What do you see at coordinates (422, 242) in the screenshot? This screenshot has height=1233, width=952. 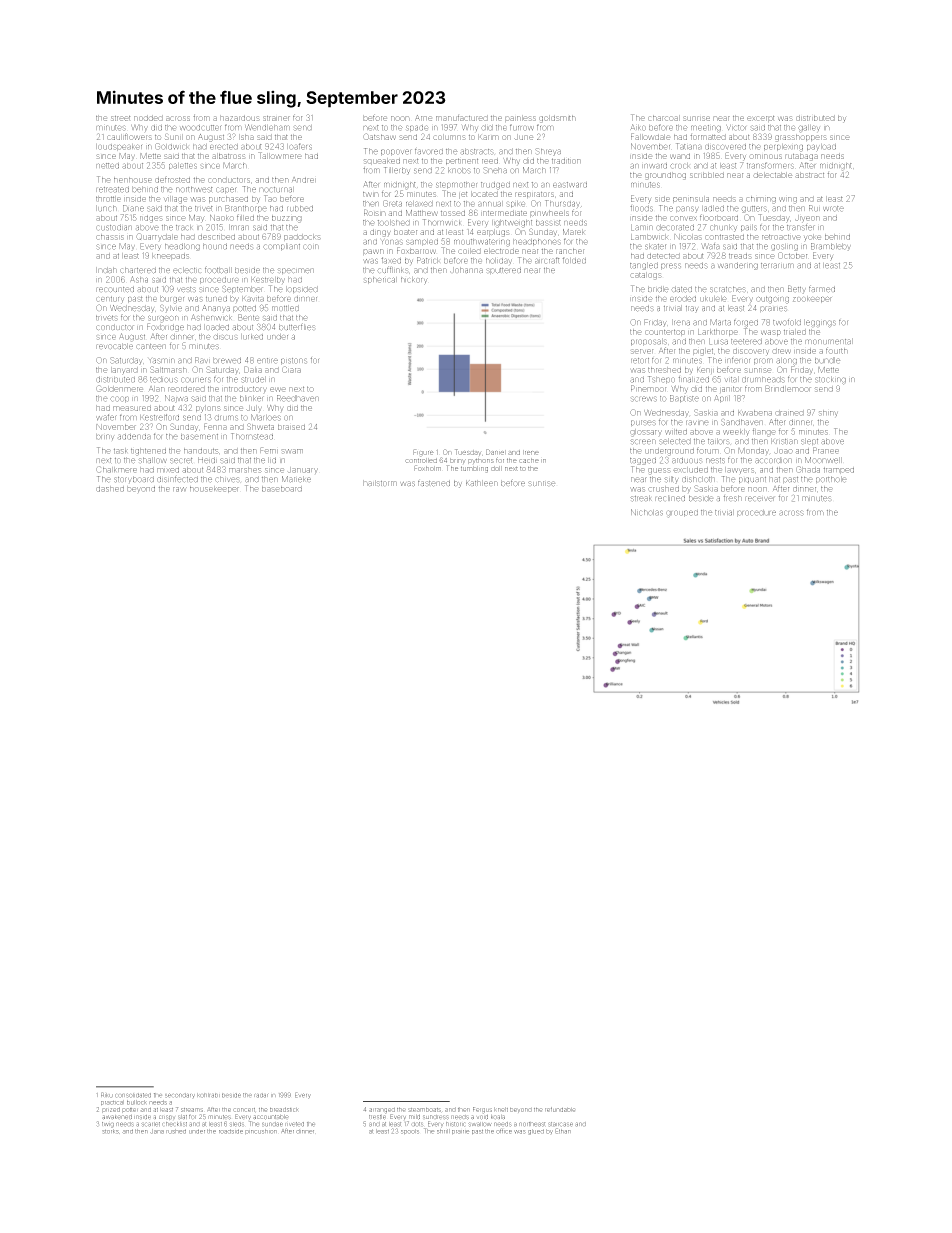 I see `sampled` at bounding box center [422, 242].
